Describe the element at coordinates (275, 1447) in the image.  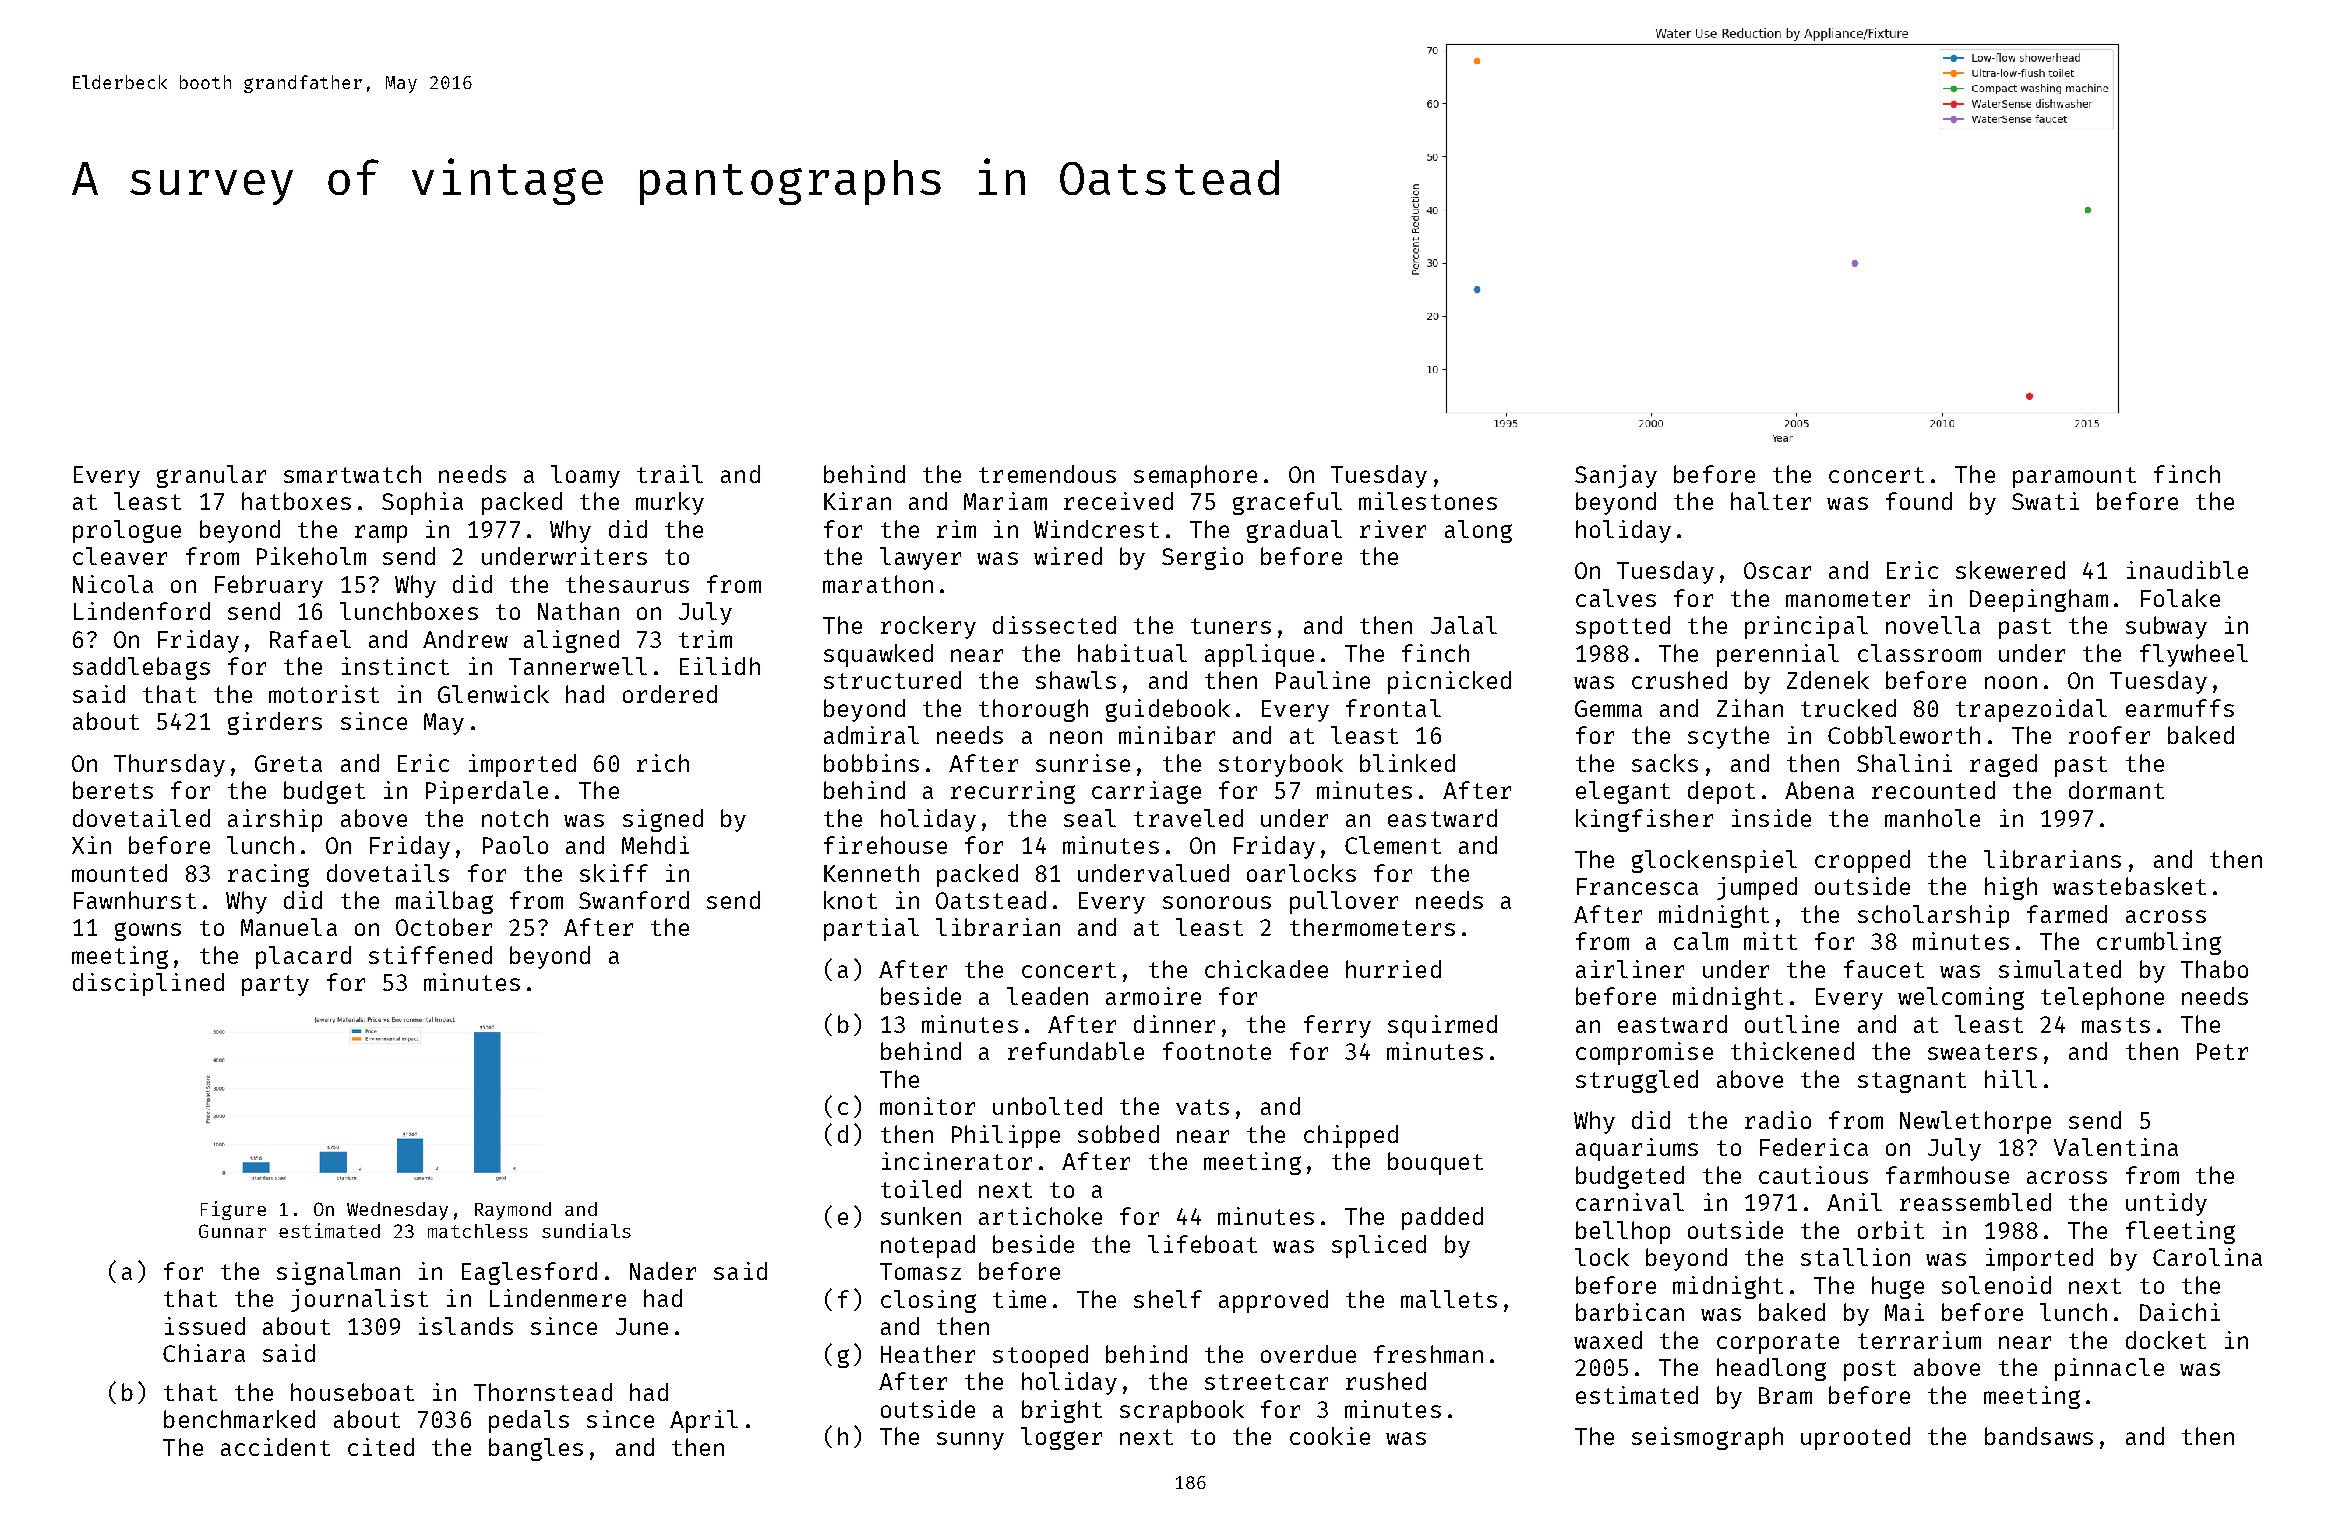
I see `accident` at that location.
